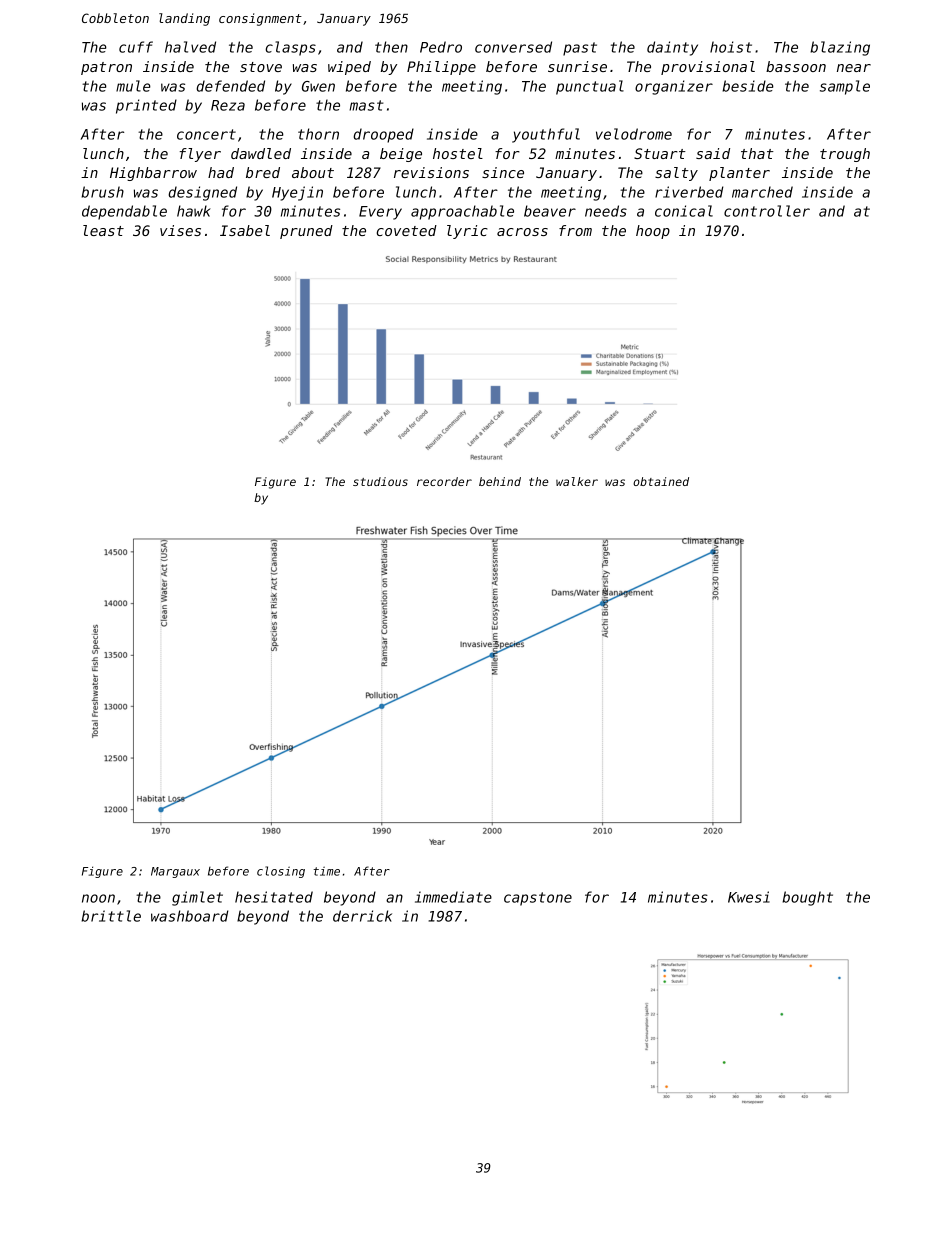  I want to click on mule, so click(133, 86).
